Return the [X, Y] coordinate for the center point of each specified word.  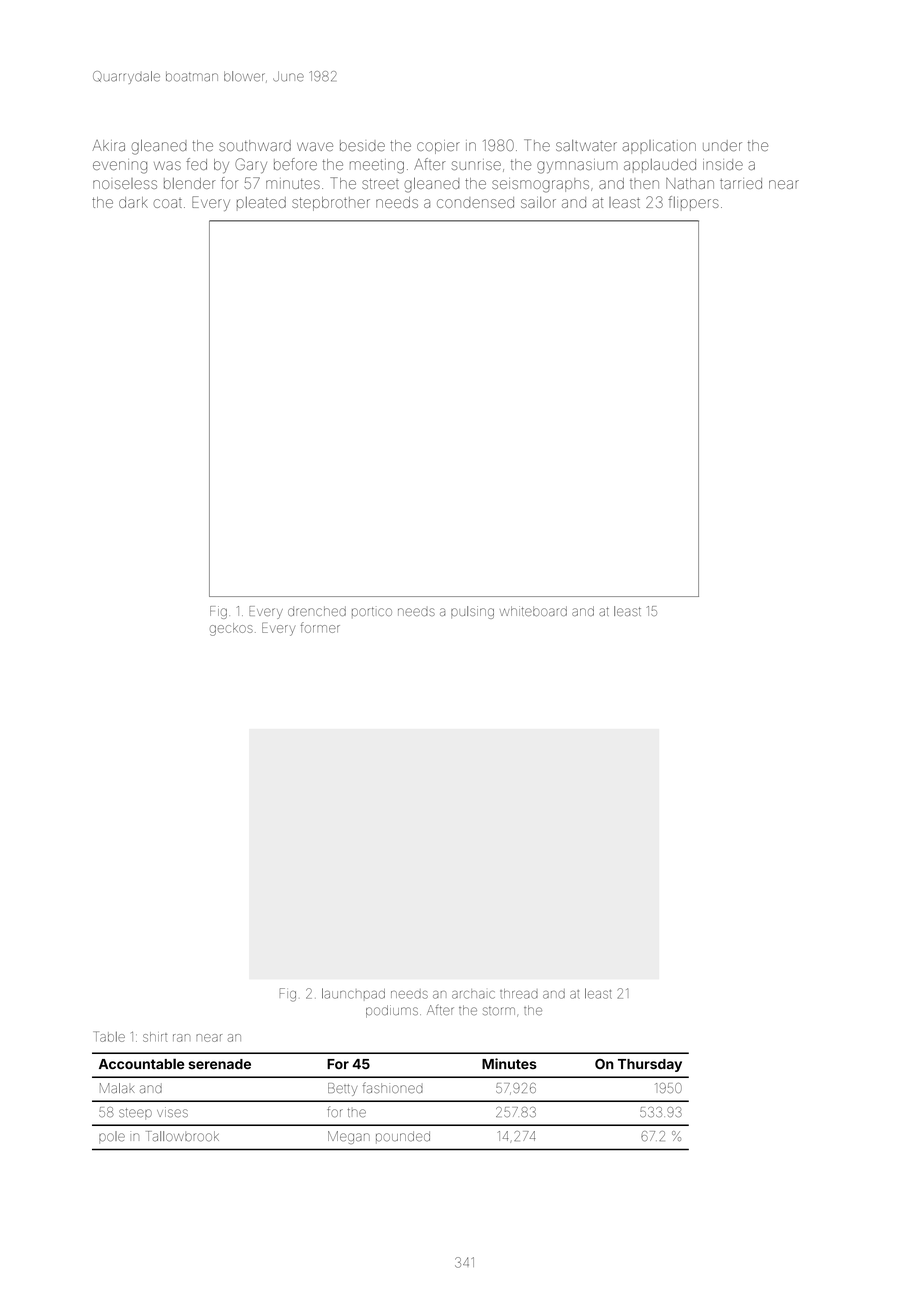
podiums [392, 1011]
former [320, 627]
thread [519, 994]
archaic [473, 994]
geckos [231, 629]
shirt [155, 1037]
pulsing [472, 612]
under [722, 145]
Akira [109, 145]
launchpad [353, 993]
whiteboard [533, 611]
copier [438, 147]
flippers [693, 203]
